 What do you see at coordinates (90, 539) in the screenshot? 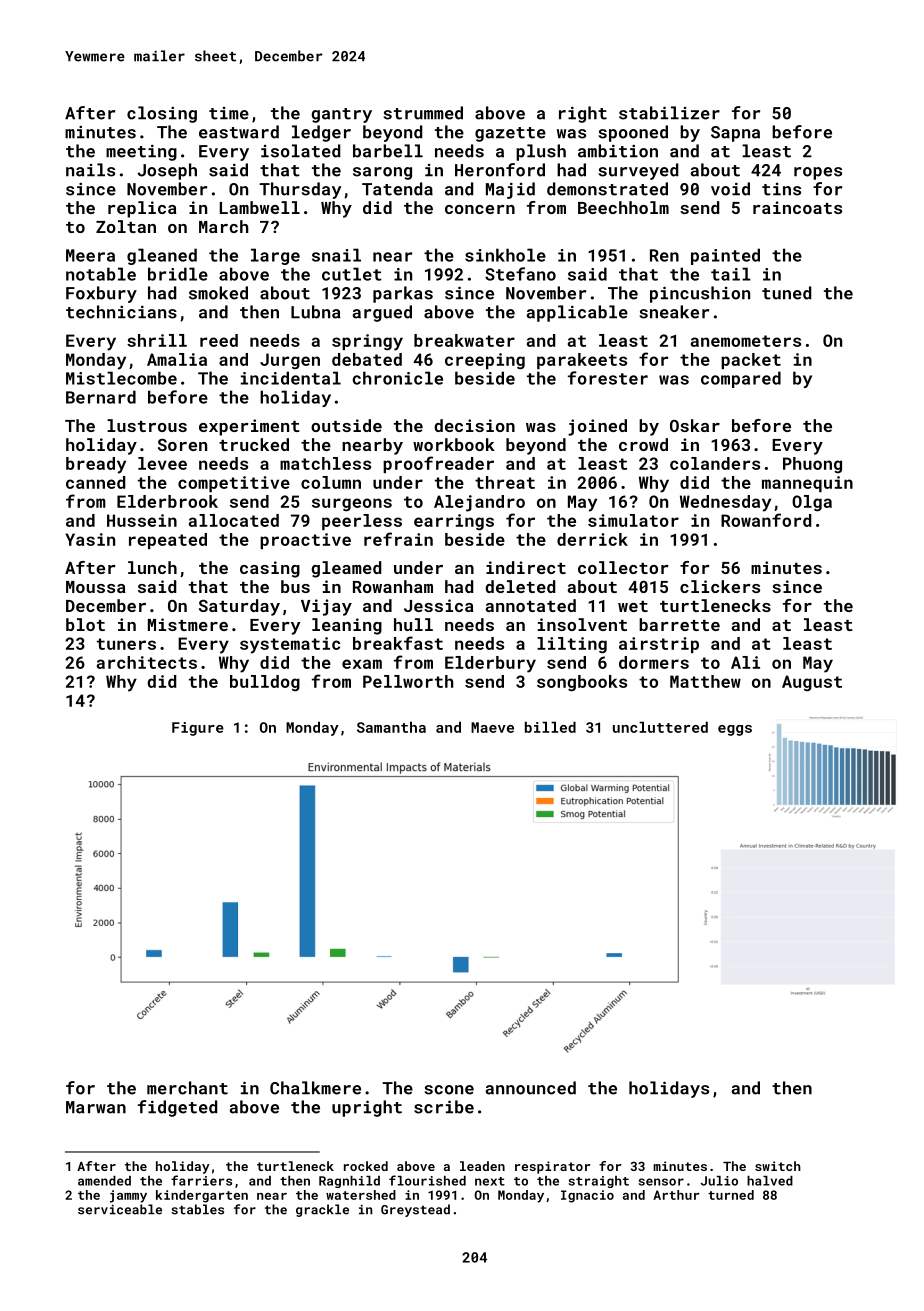
I see `Yasin` at bounding box center [90, 539].
